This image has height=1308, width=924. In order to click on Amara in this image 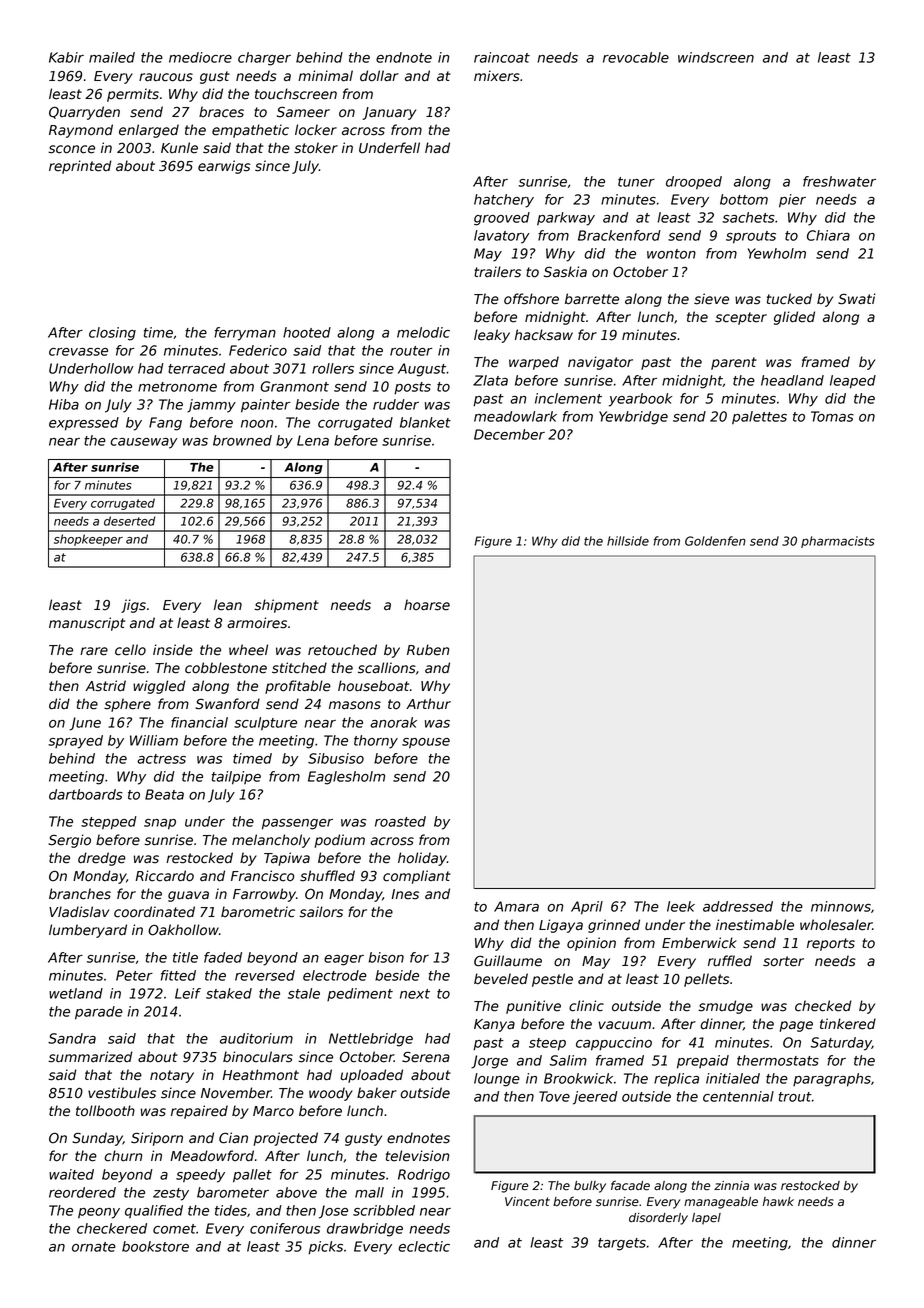, I will do `click(516, 906)`.
